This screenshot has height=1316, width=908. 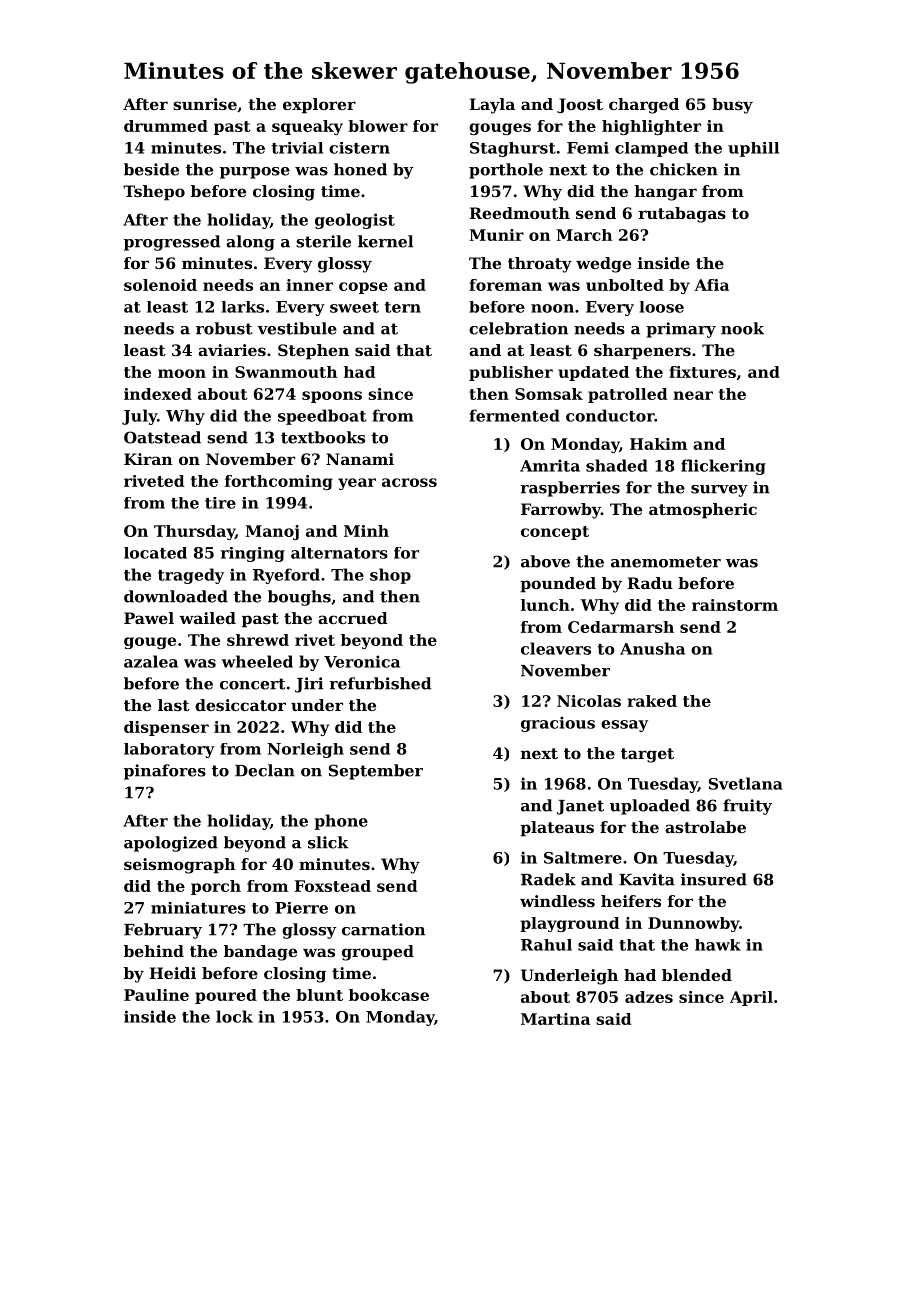 I want to click on Layla, so click(x=492, y=106).
